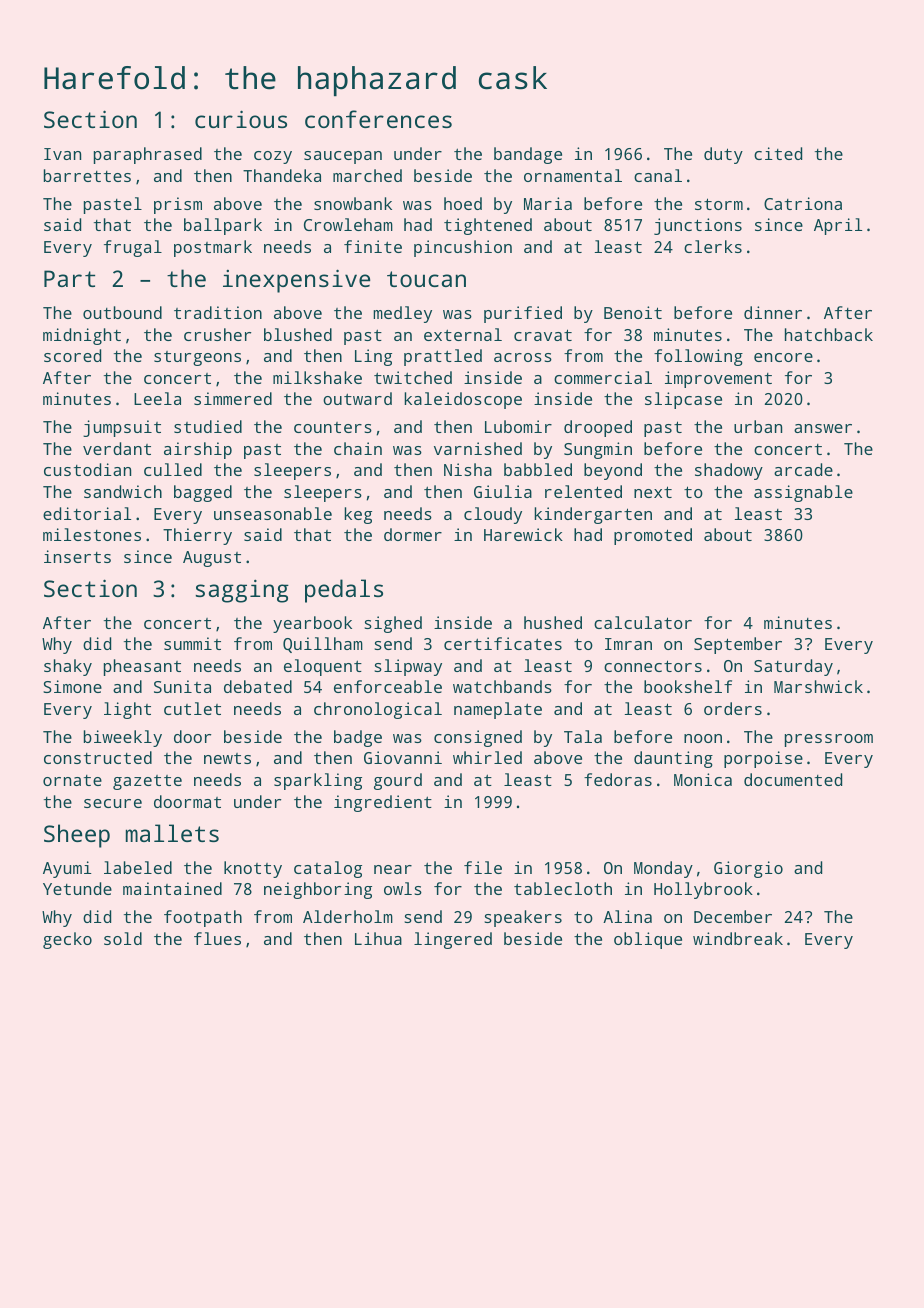 The width and height of the screenshot is (924, 1308). Describe the element at coordinates (443, 357) in the screenshot. I see `prattled` at that location.
